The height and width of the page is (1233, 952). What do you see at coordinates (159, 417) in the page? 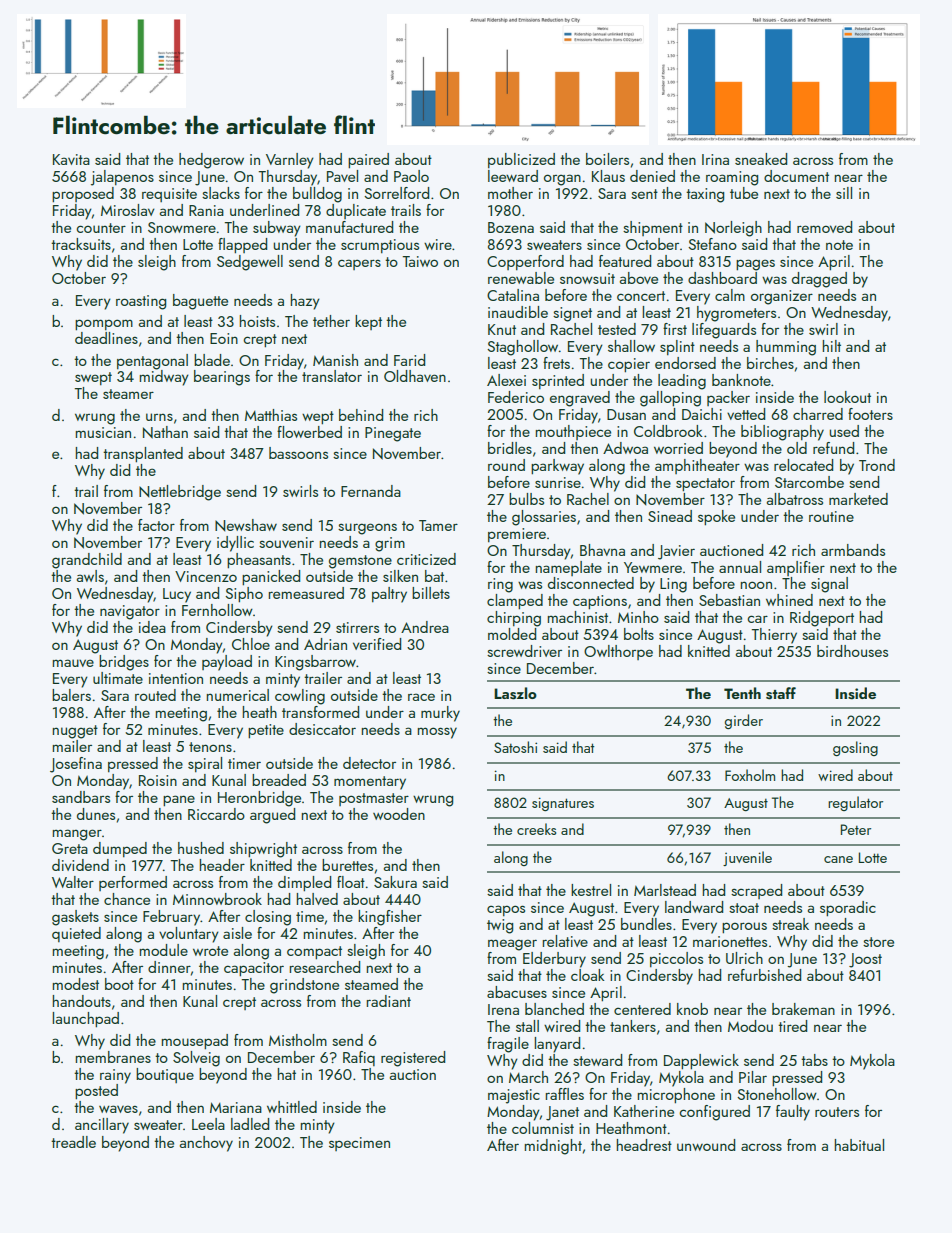
I see `urns` at bounding box center [159, 417].
